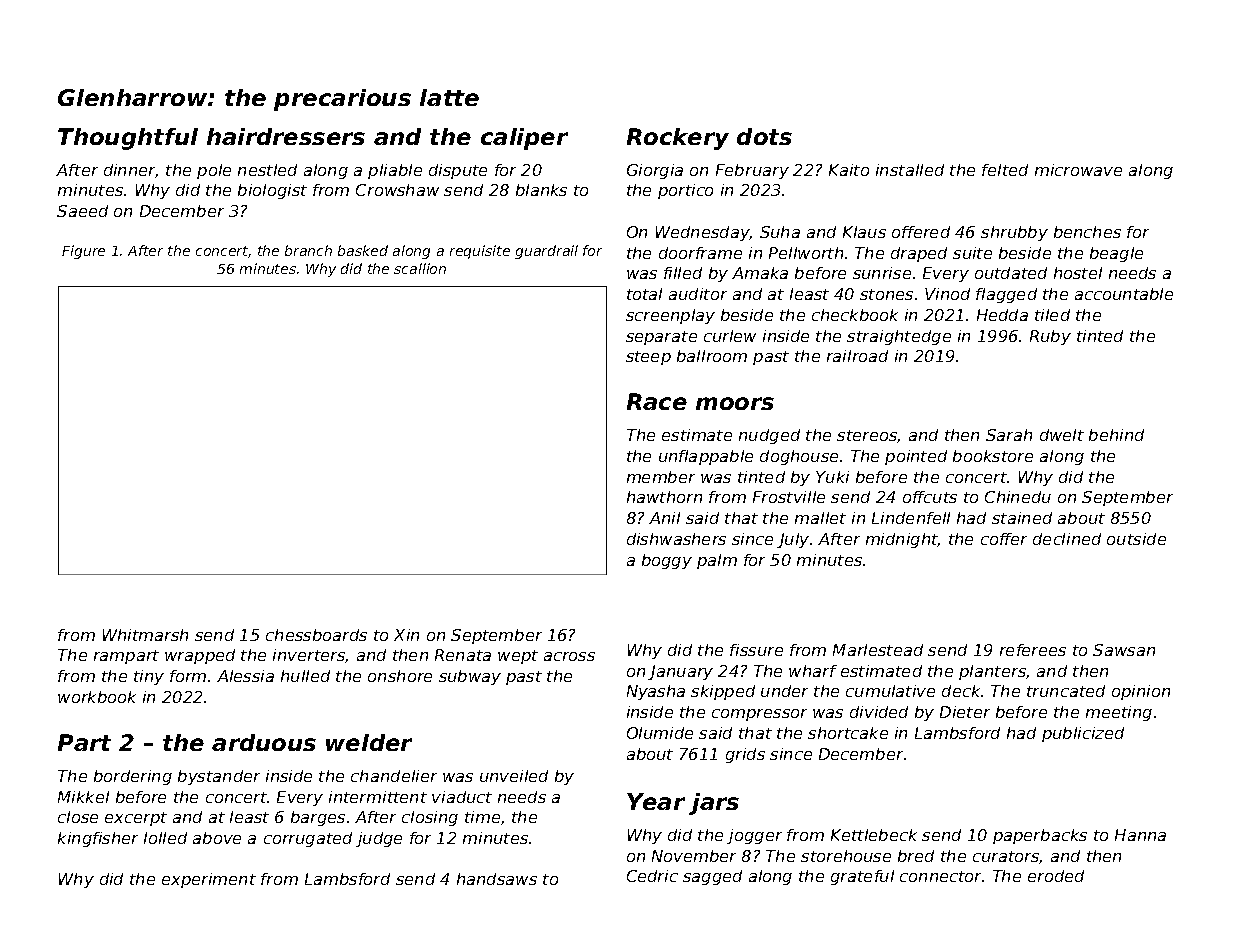  Describe the element at coordinates (83, 252) in the screenshot. I see `Figure` at that location.
